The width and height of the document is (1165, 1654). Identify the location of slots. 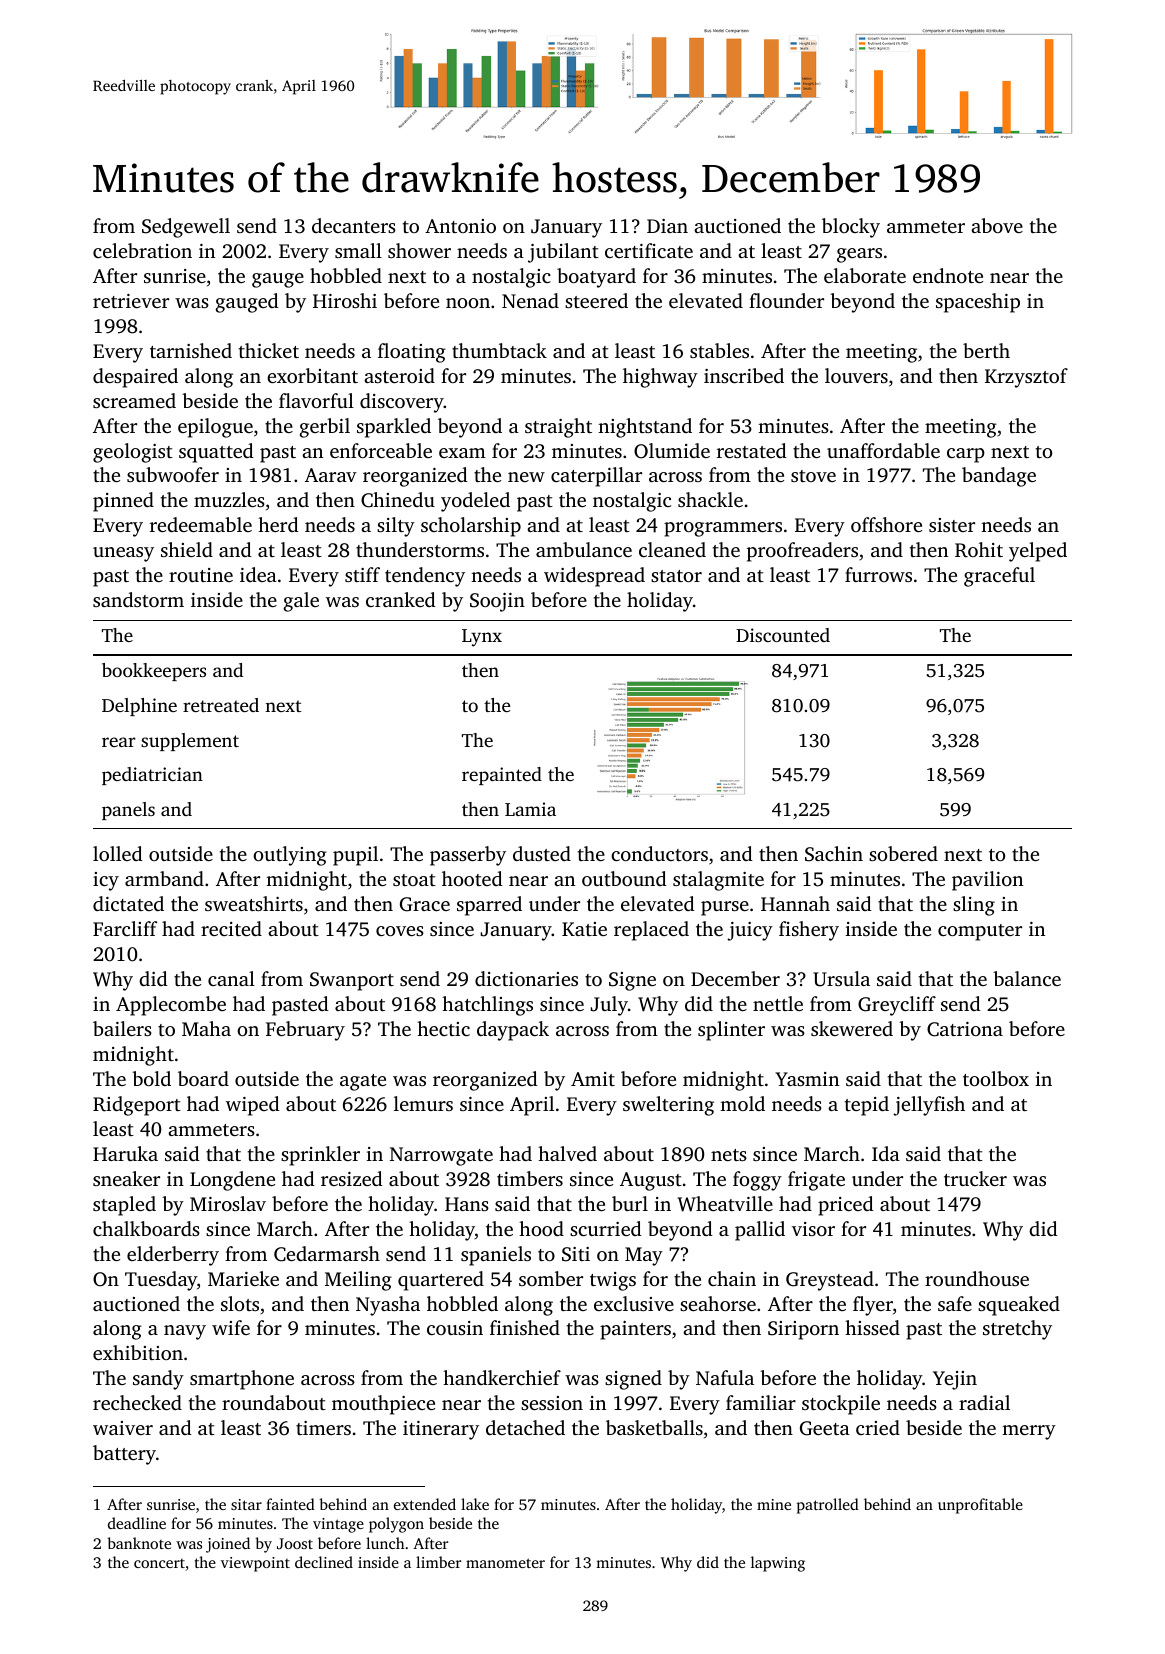
(240, 1303).
